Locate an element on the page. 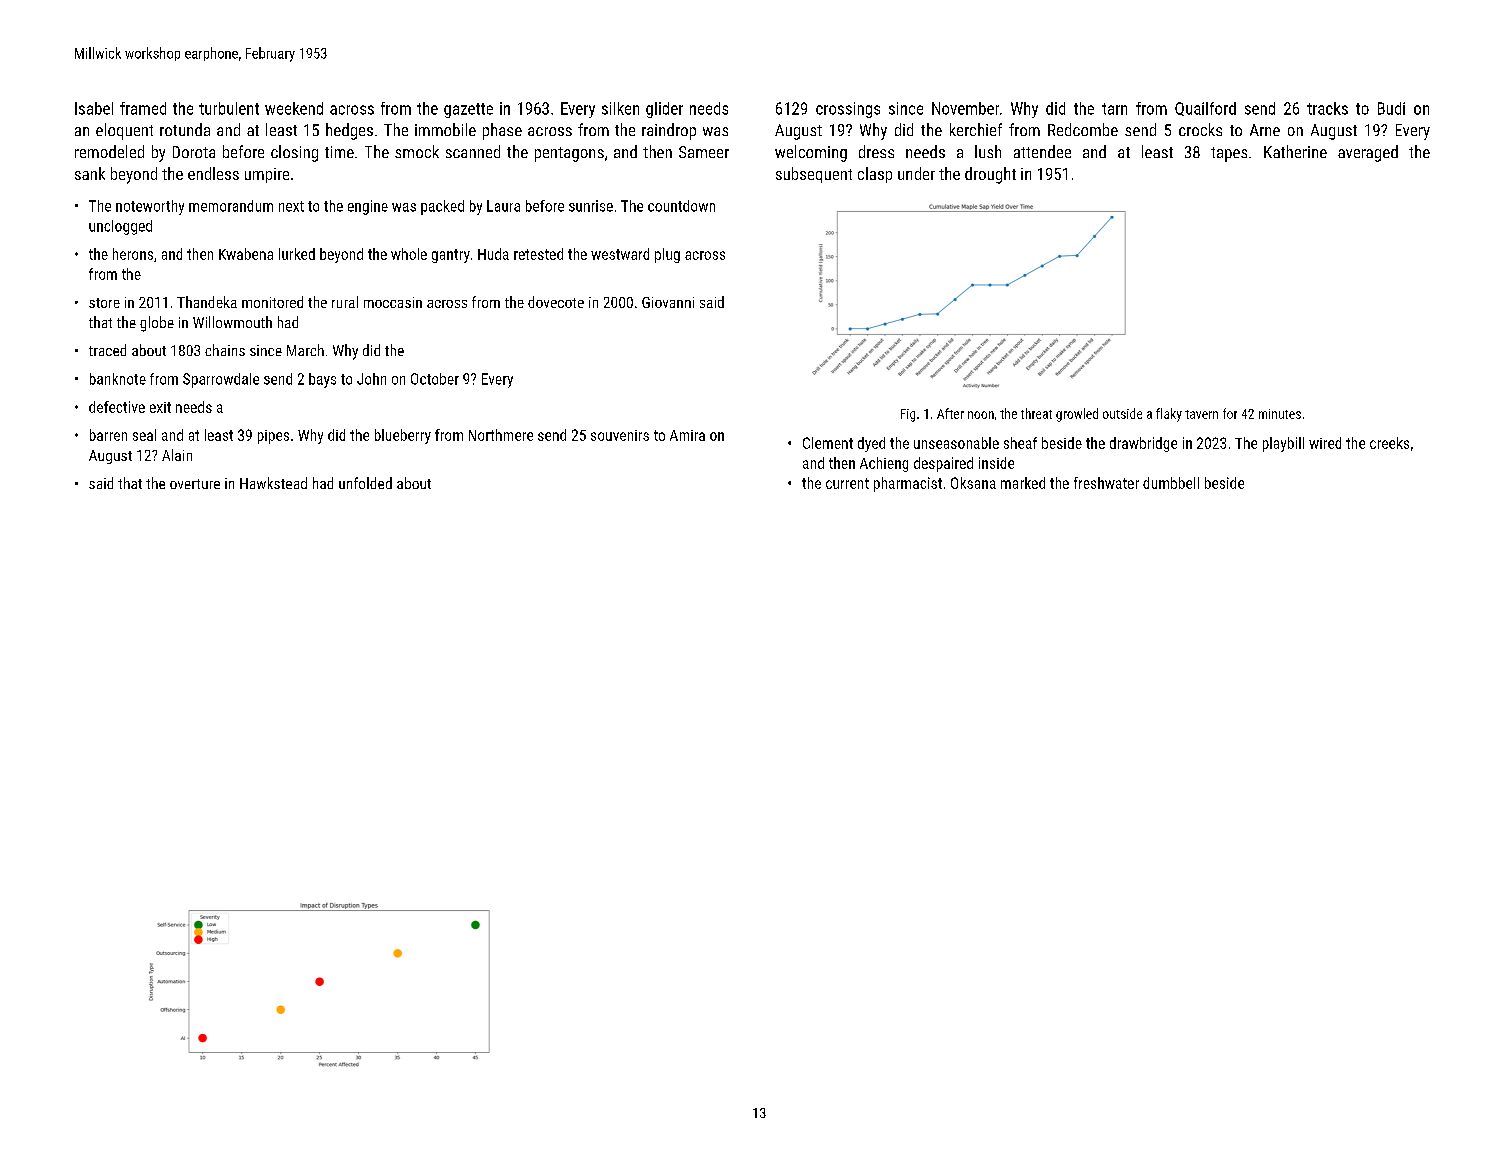 The width and height of the page is (1504, 1162). next is located at coordinates (291, 206).
